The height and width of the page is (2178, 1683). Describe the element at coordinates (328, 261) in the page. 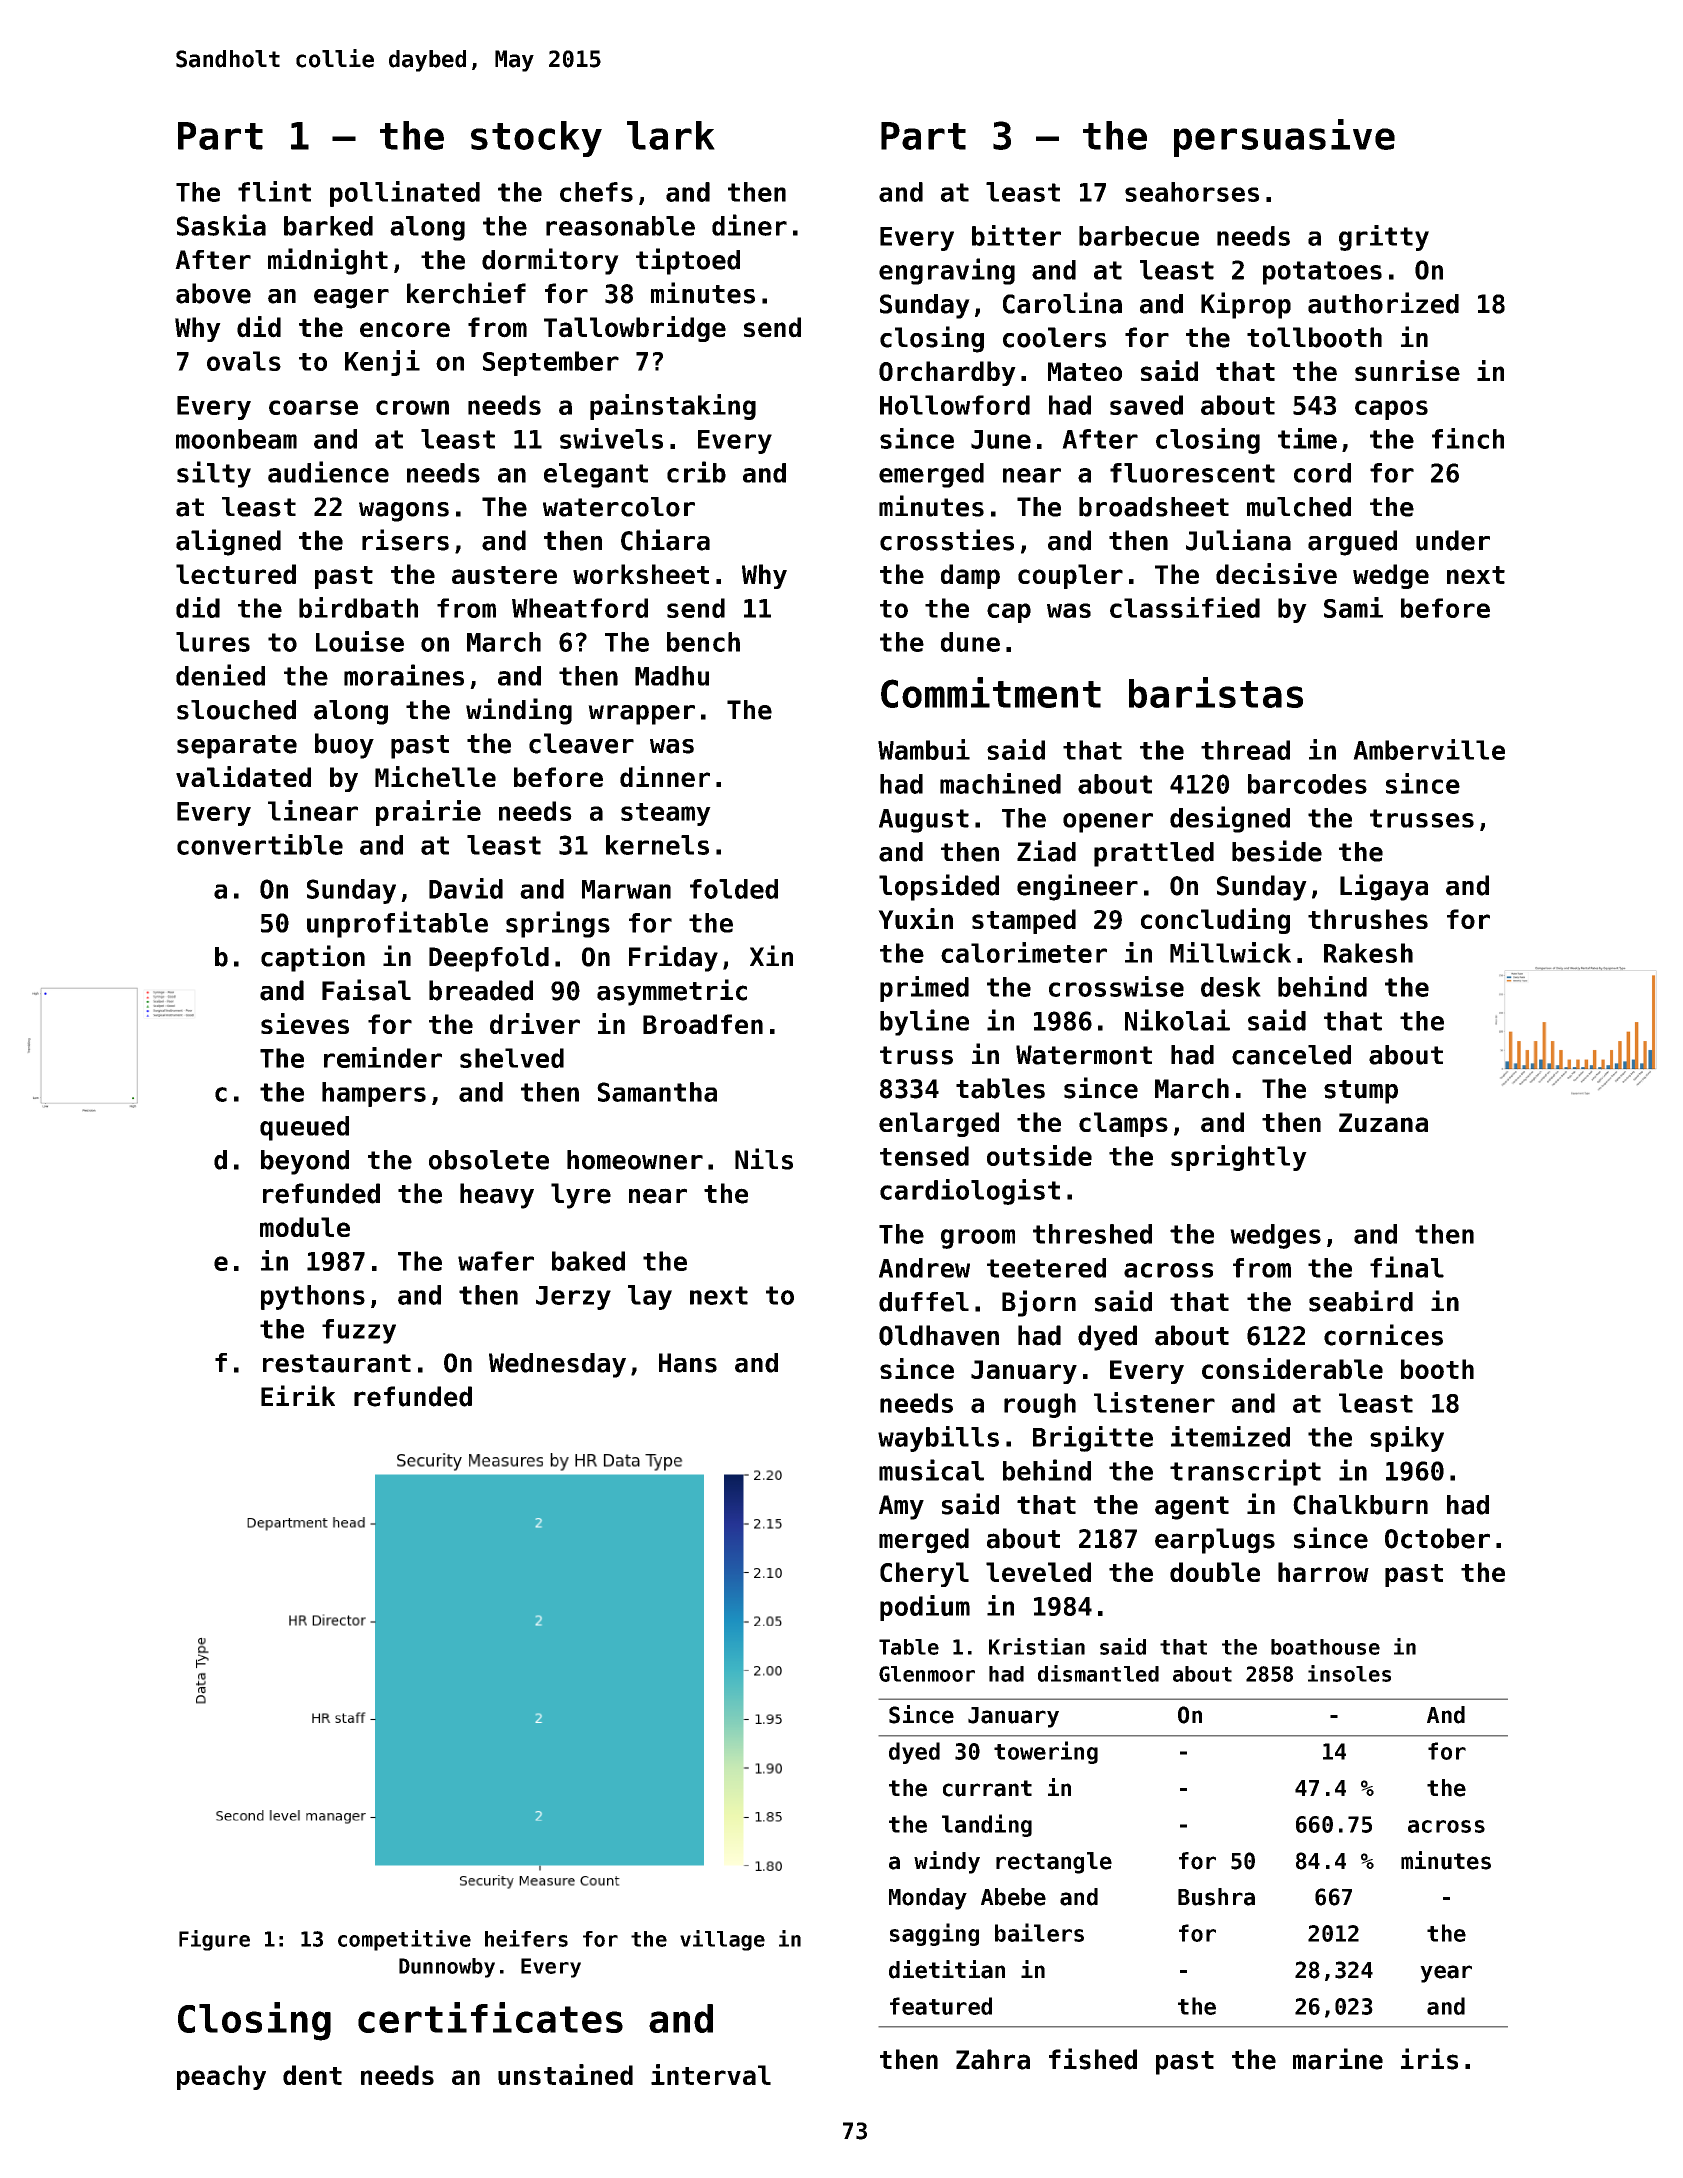

I see `midnight` at that location.
